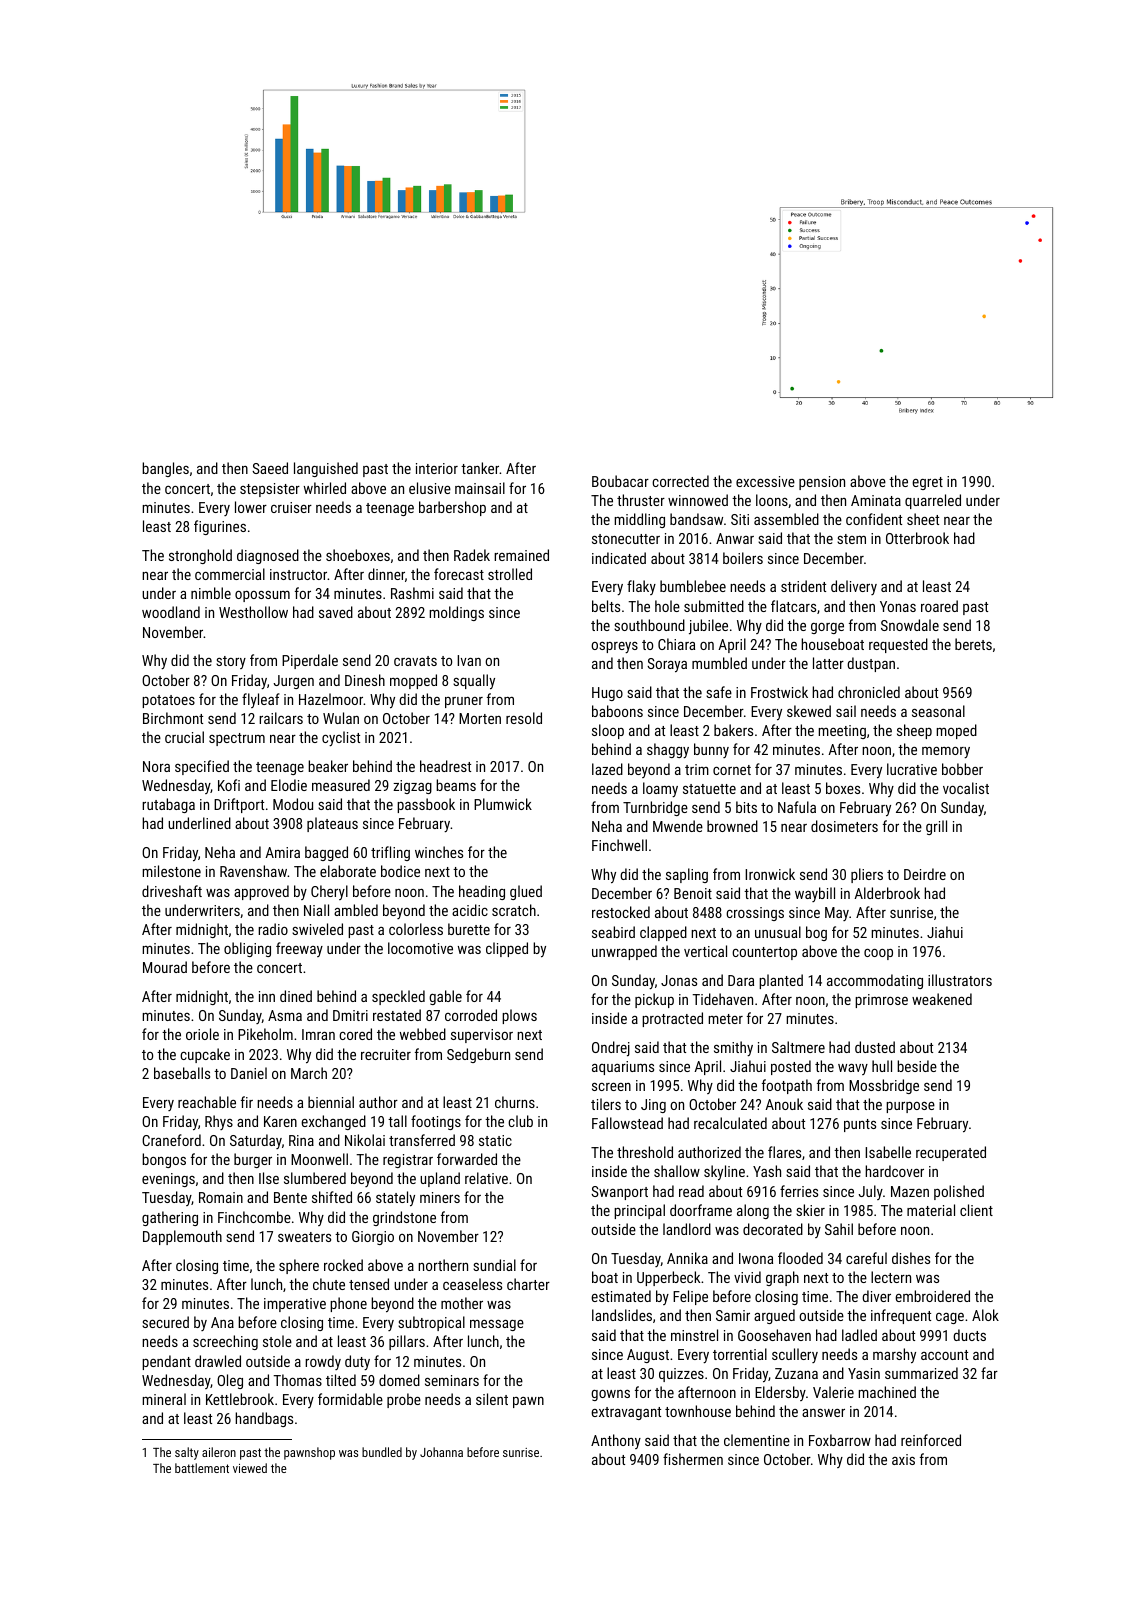  I want to click on battlement, so click(202, 1468).
